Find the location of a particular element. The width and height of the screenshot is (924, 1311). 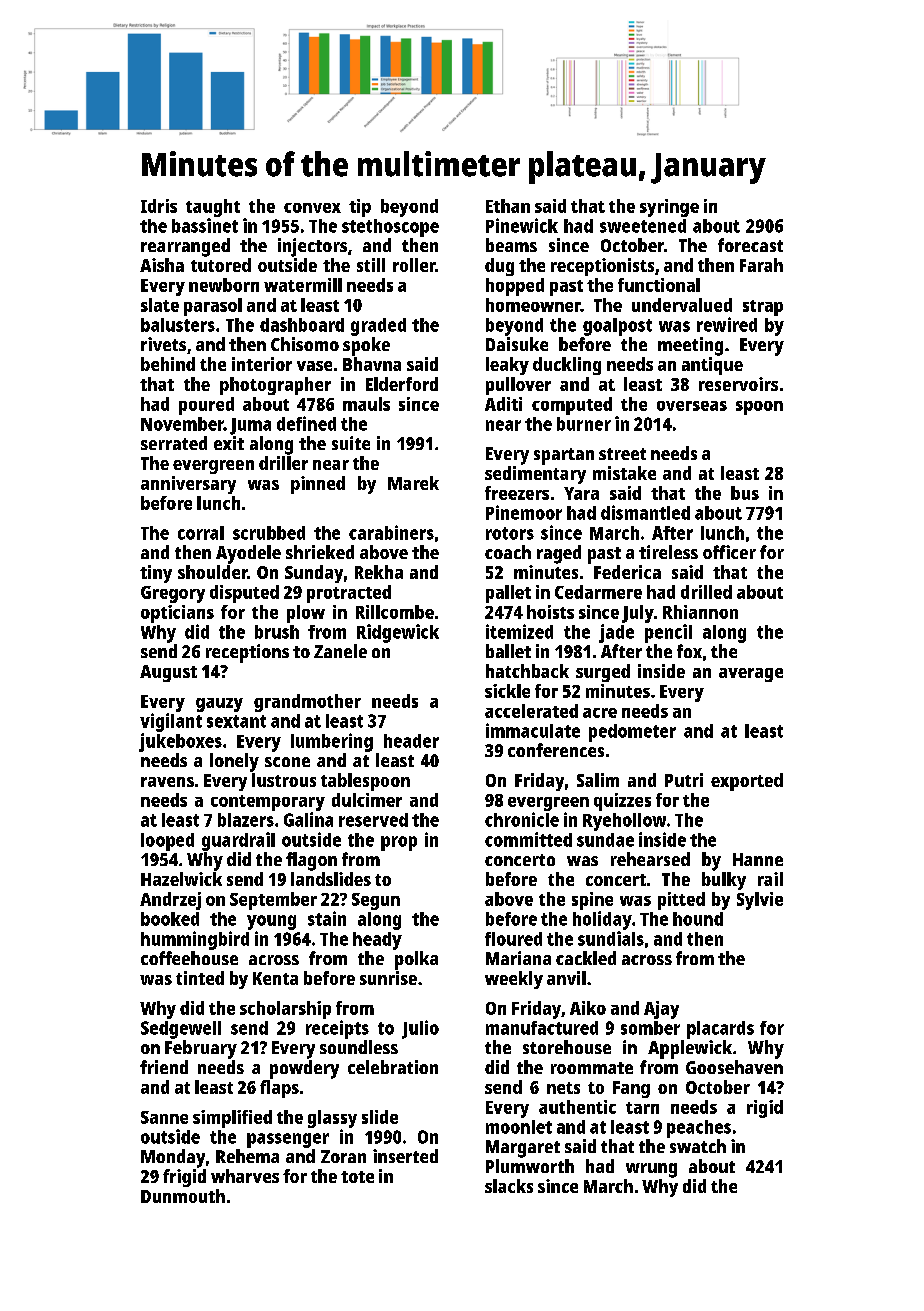

syringe is located at coordinates (669, 208).
